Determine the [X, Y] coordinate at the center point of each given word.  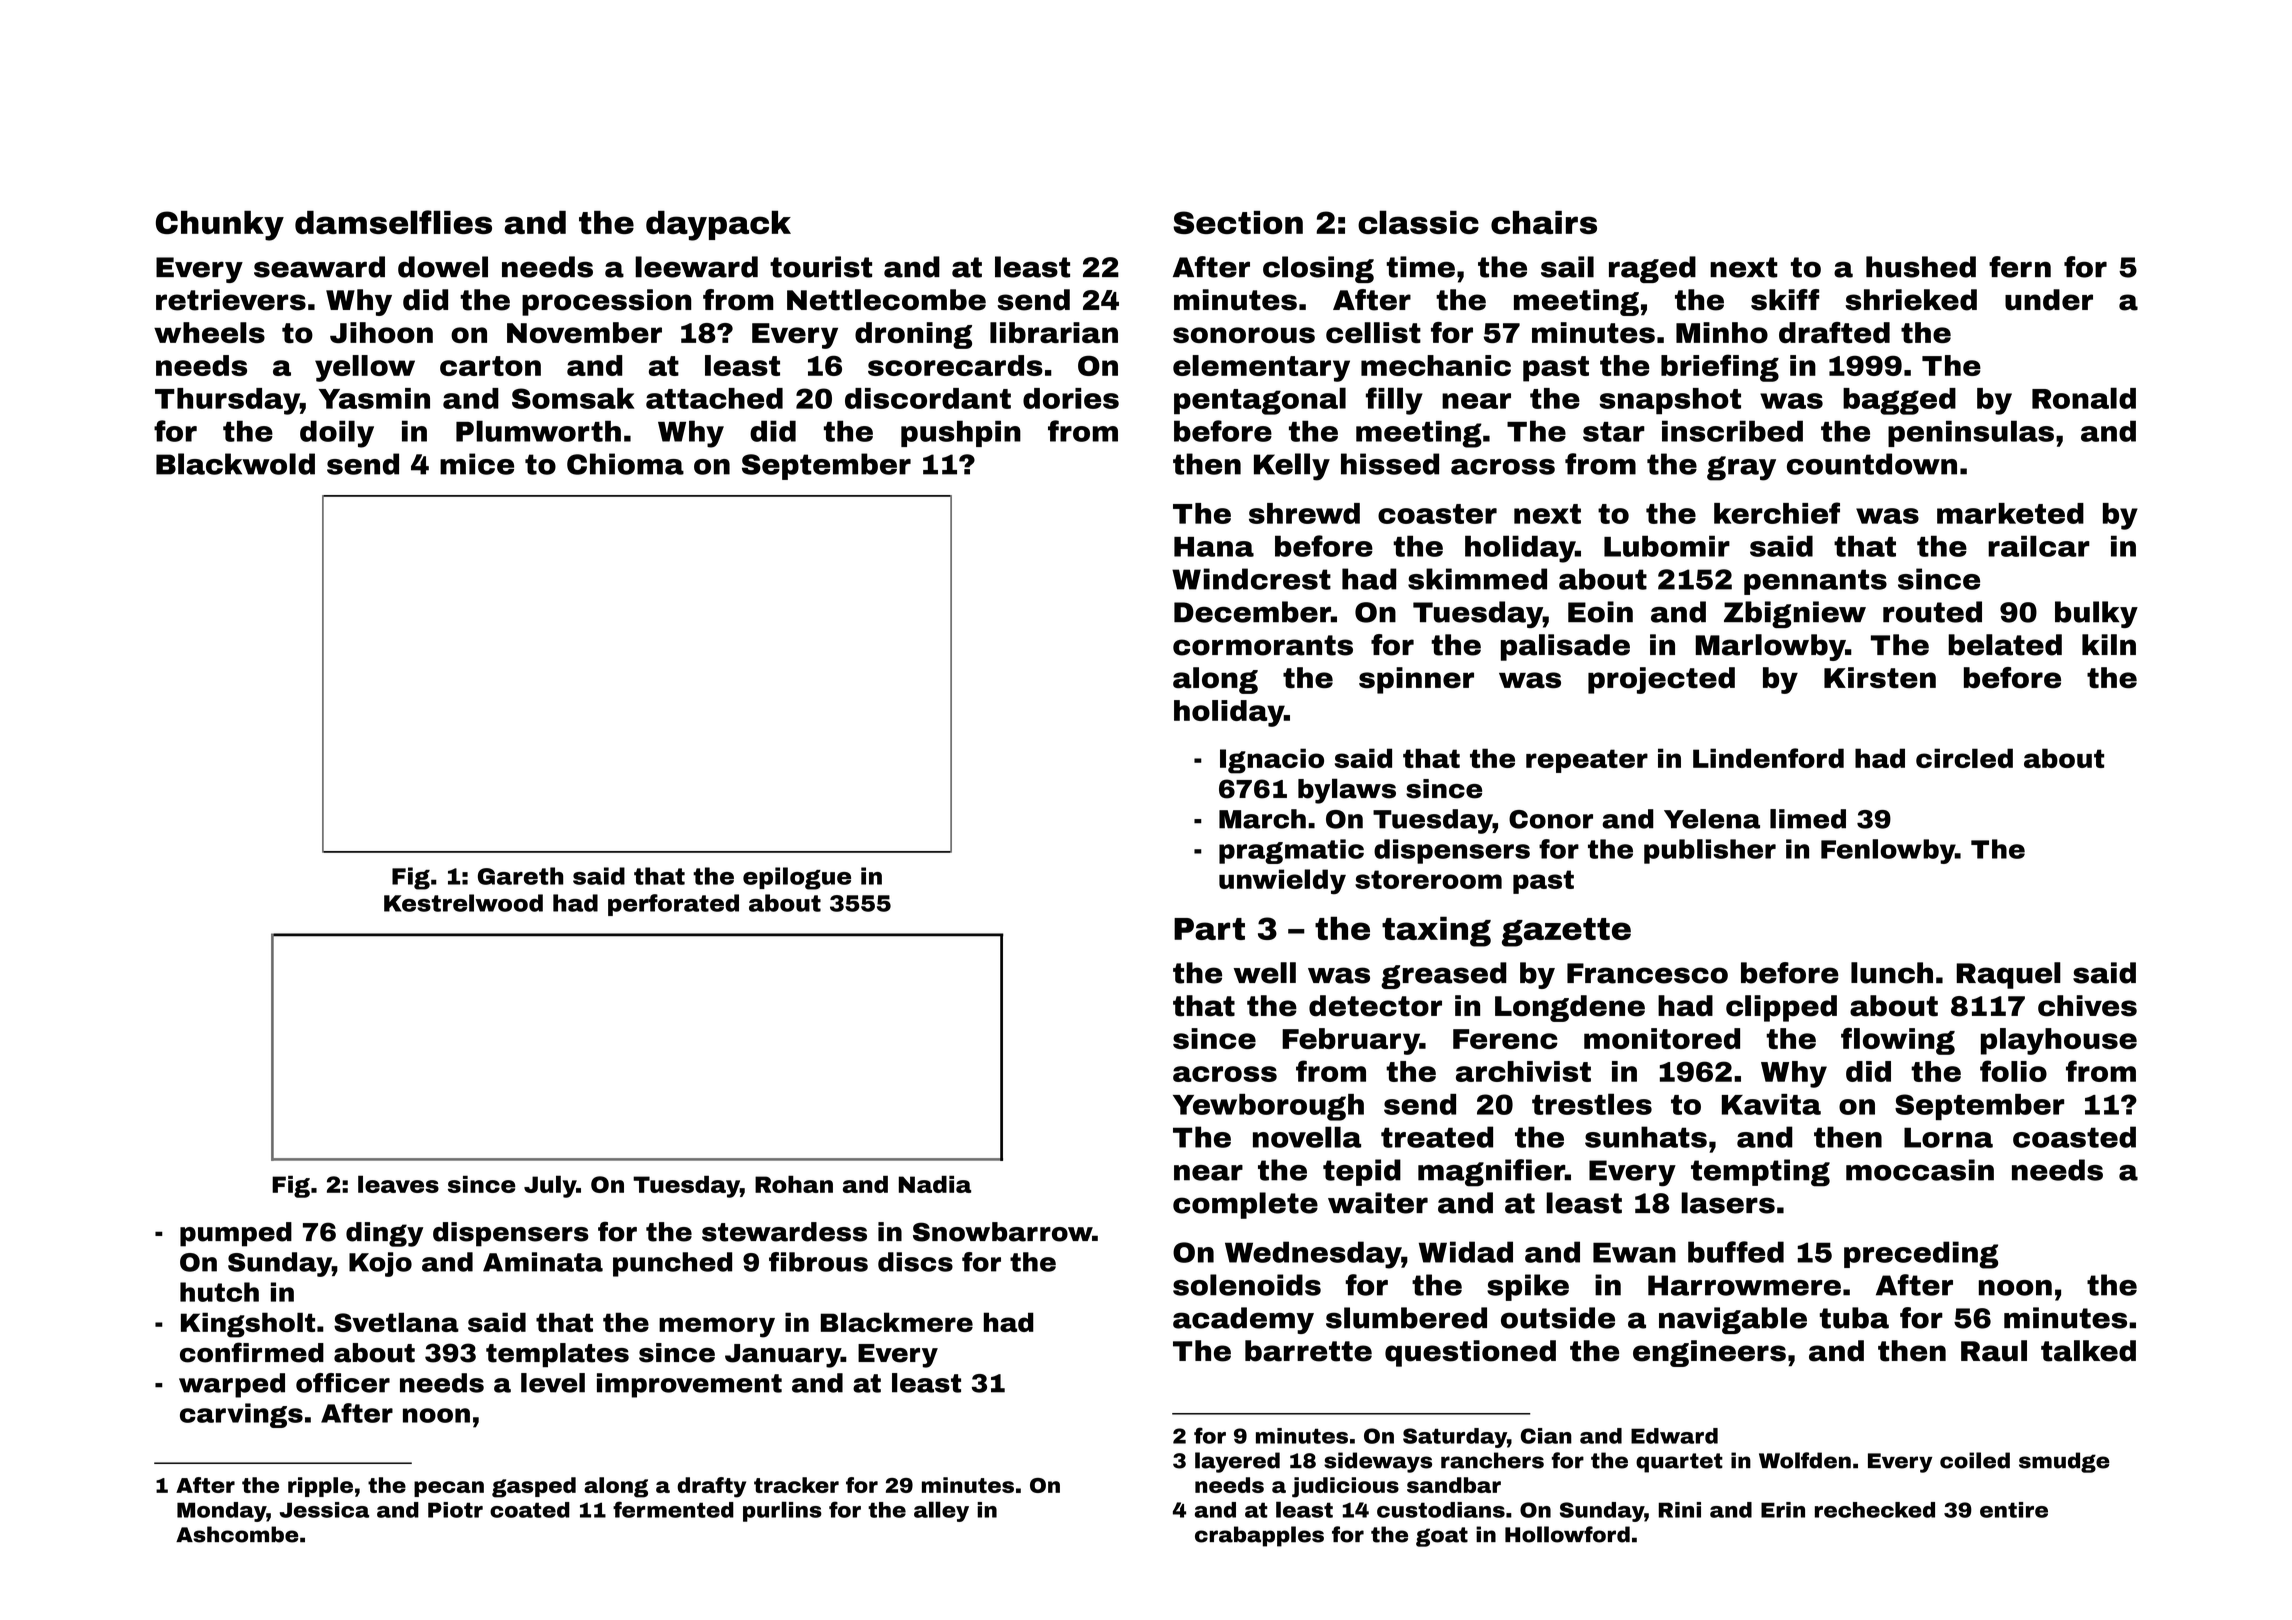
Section [1238, 222]
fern [2020, 267]
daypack [718, 226]
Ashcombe [237, 1534]
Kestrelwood [463, 903]
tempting [1760, 1173]
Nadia [935, 1184]
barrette [1308, 1351]
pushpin [961, 433]
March [1262, 819]
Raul [1994, 1351]
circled [1964, 758]
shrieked [1911, 300]
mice [477, 464]
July [550, 1186]
